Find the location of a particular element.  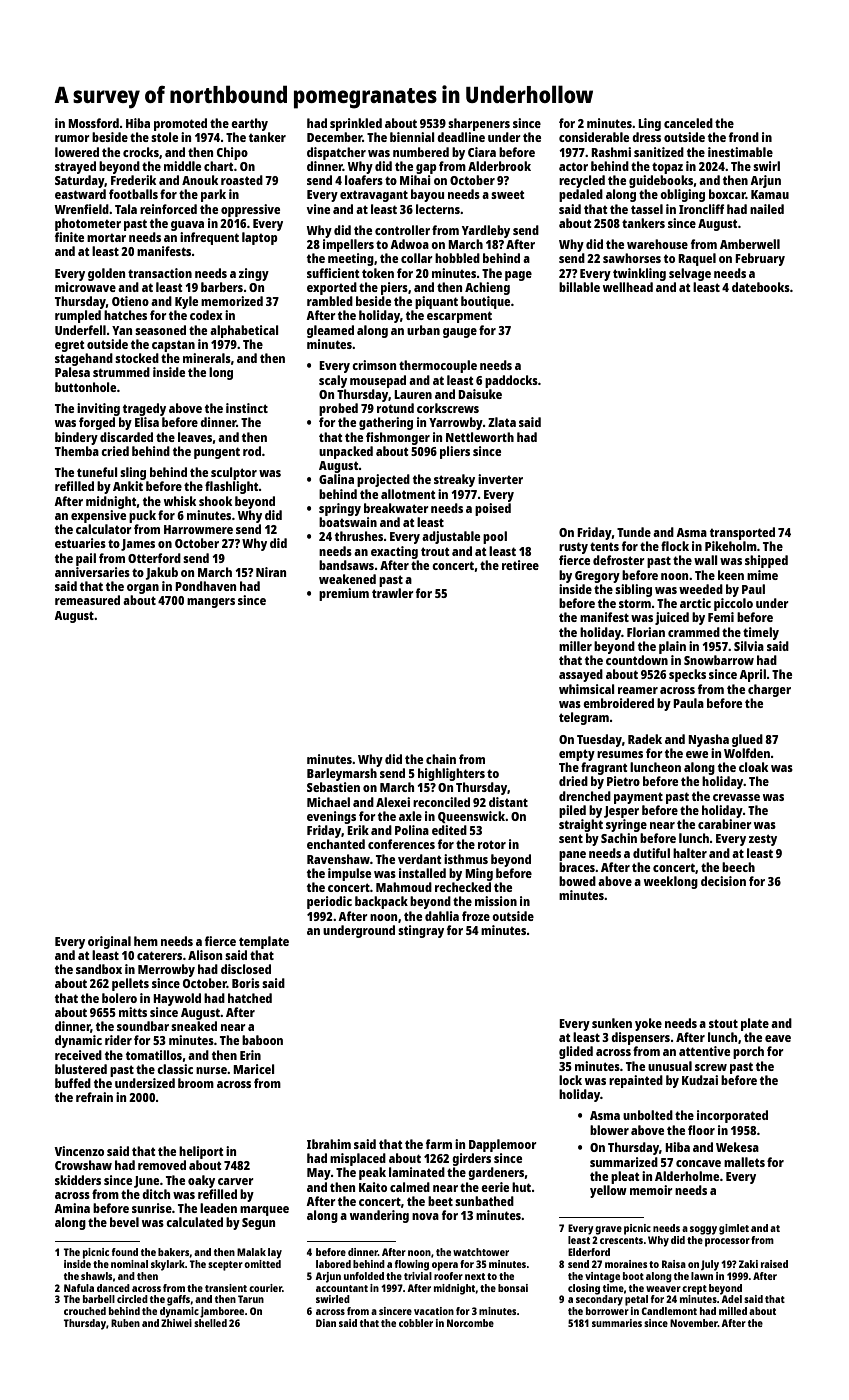

June is located at coordinates (146, 1182).
